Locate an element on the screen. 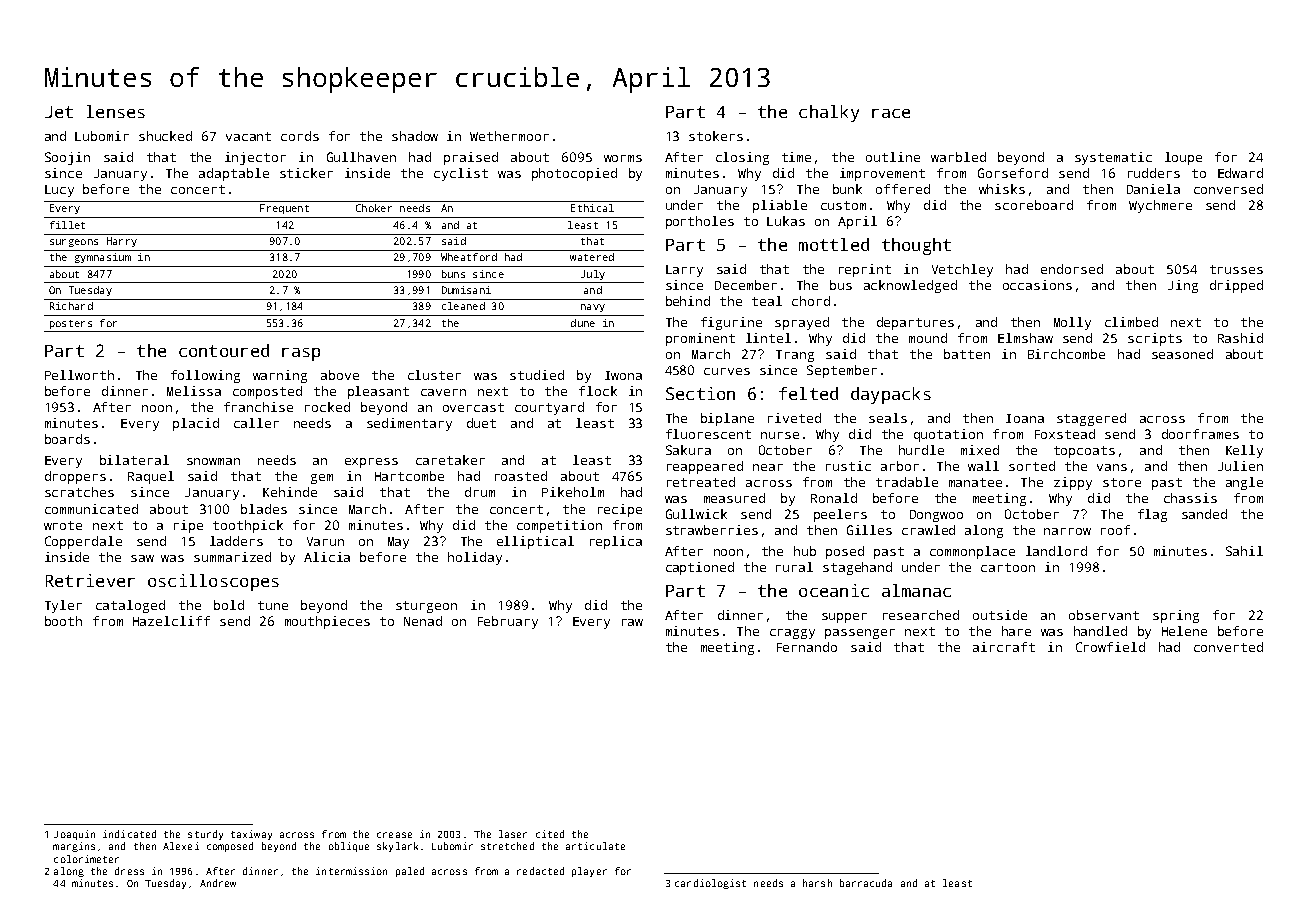 The height and width of the screenshot is (924, 1308). indicated is located at coordinates (129, 834).
